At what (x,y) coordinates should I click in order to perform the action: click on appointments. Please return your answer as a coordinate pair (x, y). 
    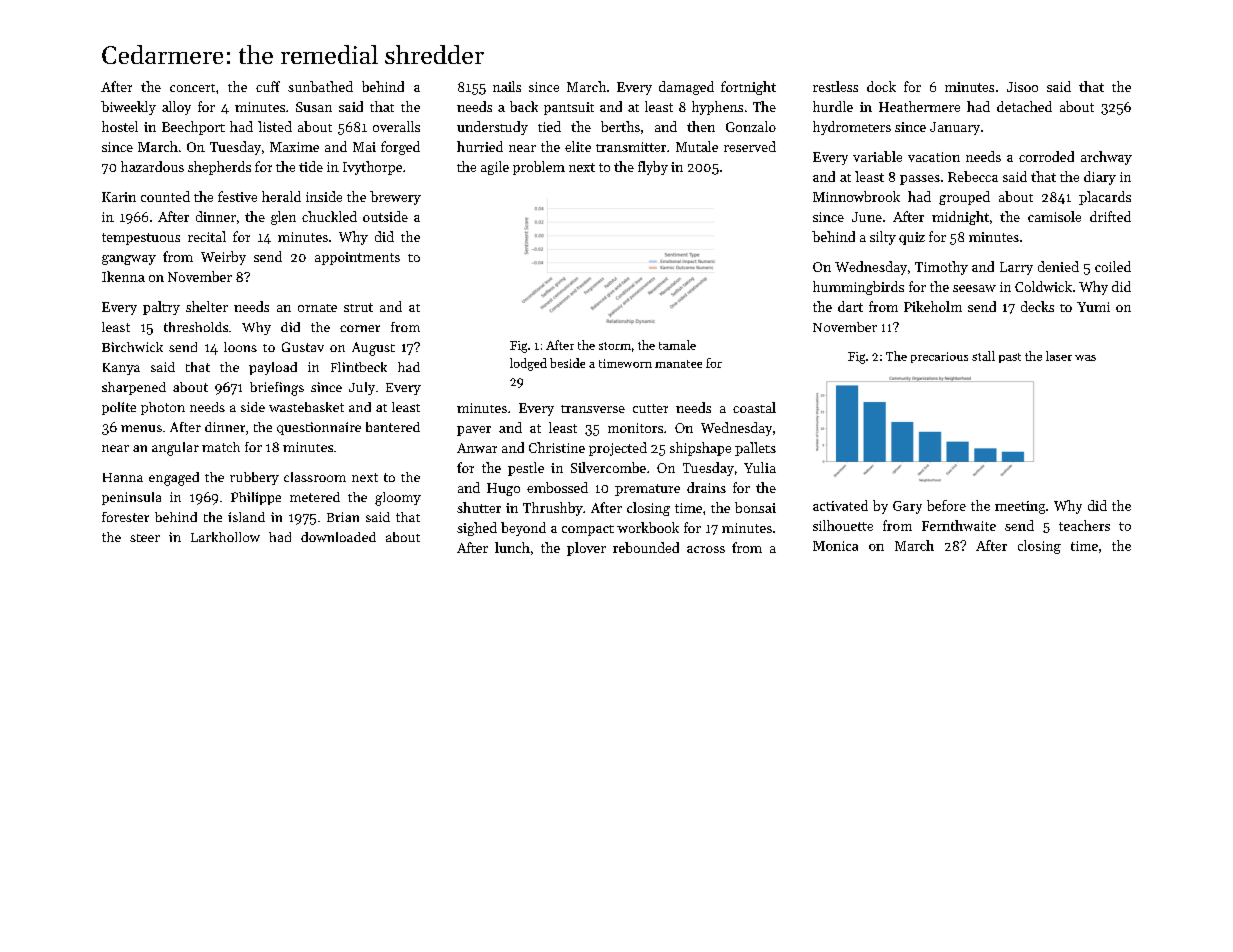
    Looking at the image, I should click on (357, 258).
